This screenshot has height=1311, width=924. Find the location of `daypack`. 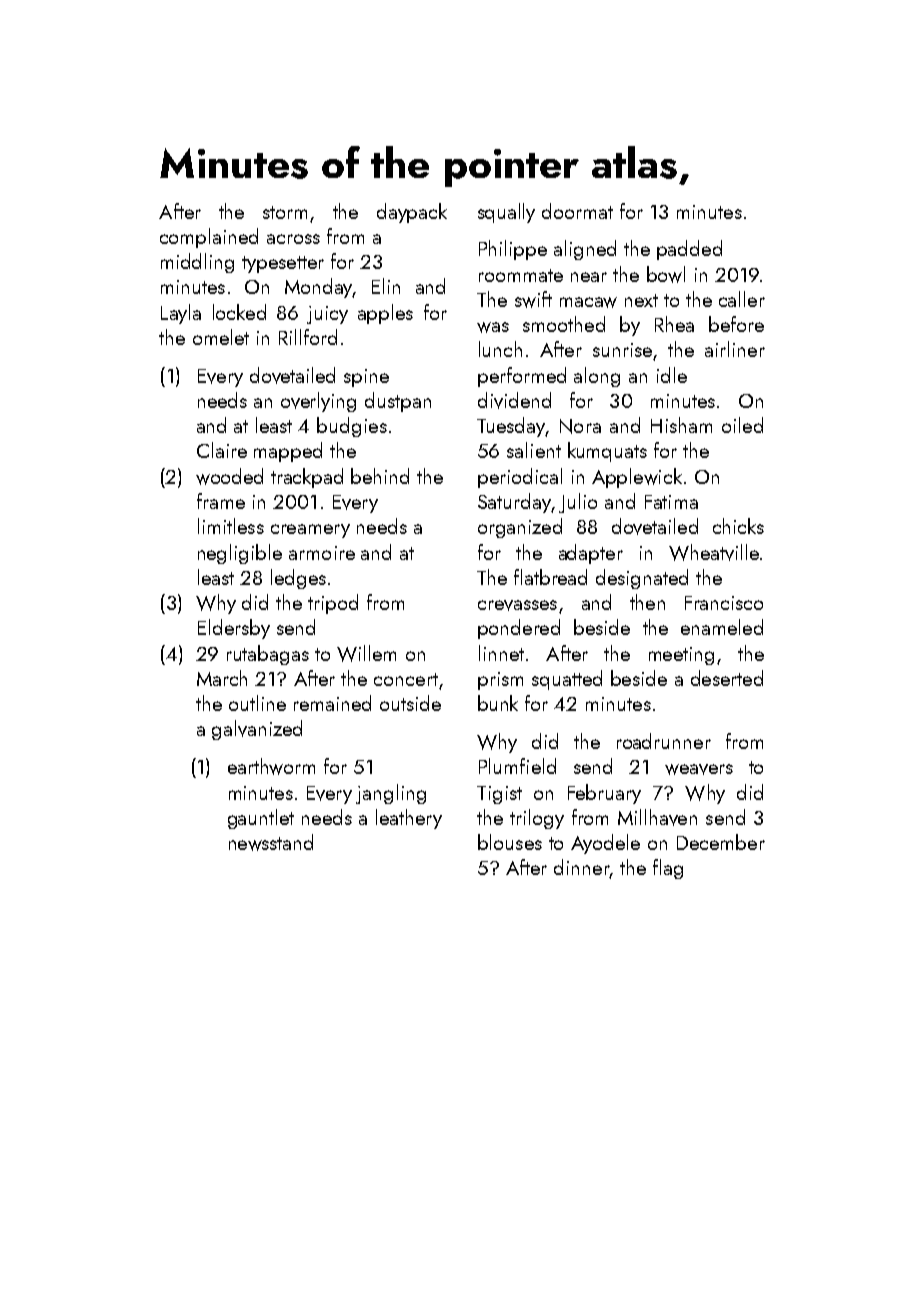

daypack is located at coordinates (412, 213).
